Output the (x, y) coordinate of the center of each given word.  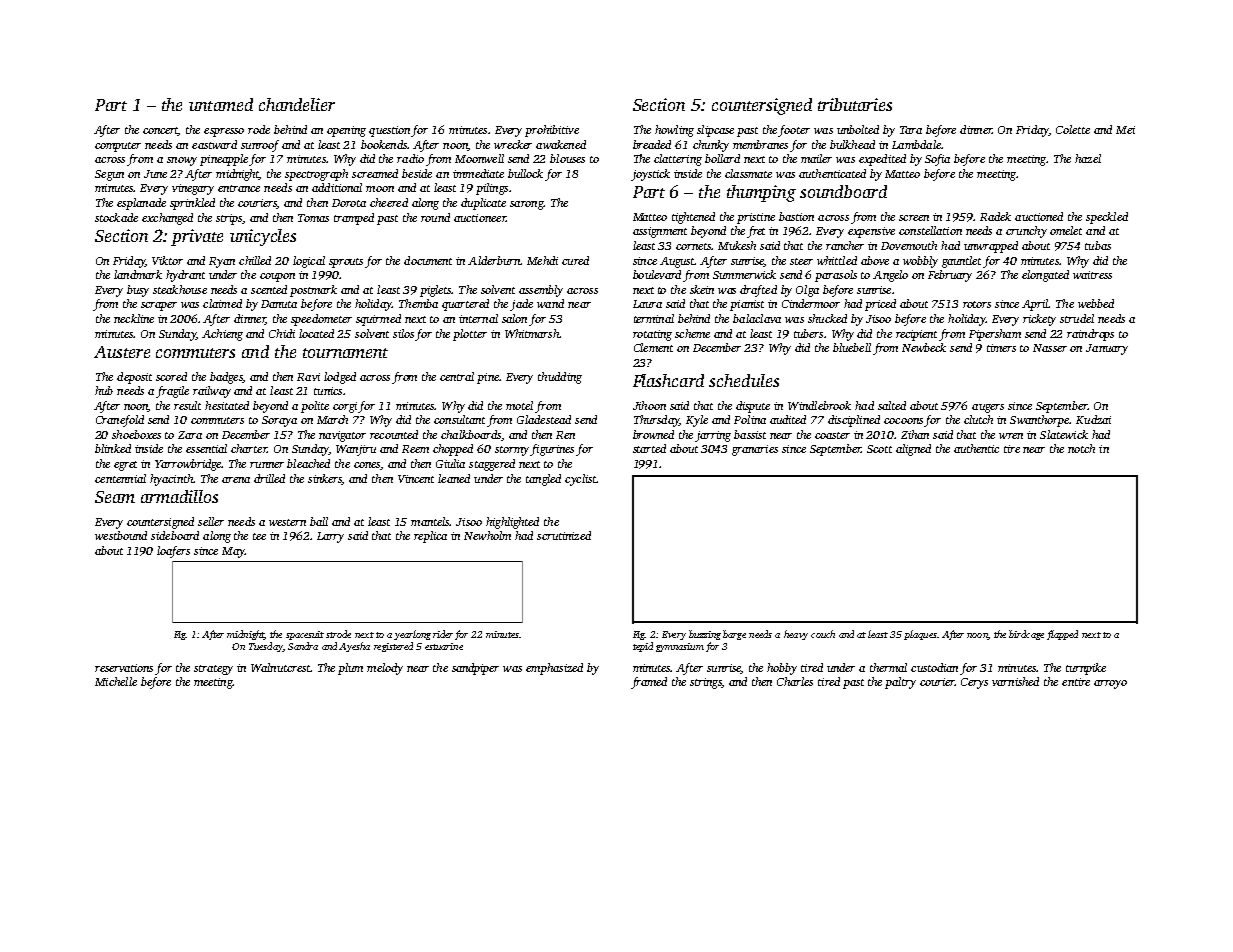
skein (702, 289)
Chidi (282, 333)
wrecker (513, 144)
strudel (1077, 318)
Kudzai (1093, 419)
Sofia (937, 160)
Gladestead (544, 419)
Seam (115, 497)
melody (385, 669)
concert (161, 131)
